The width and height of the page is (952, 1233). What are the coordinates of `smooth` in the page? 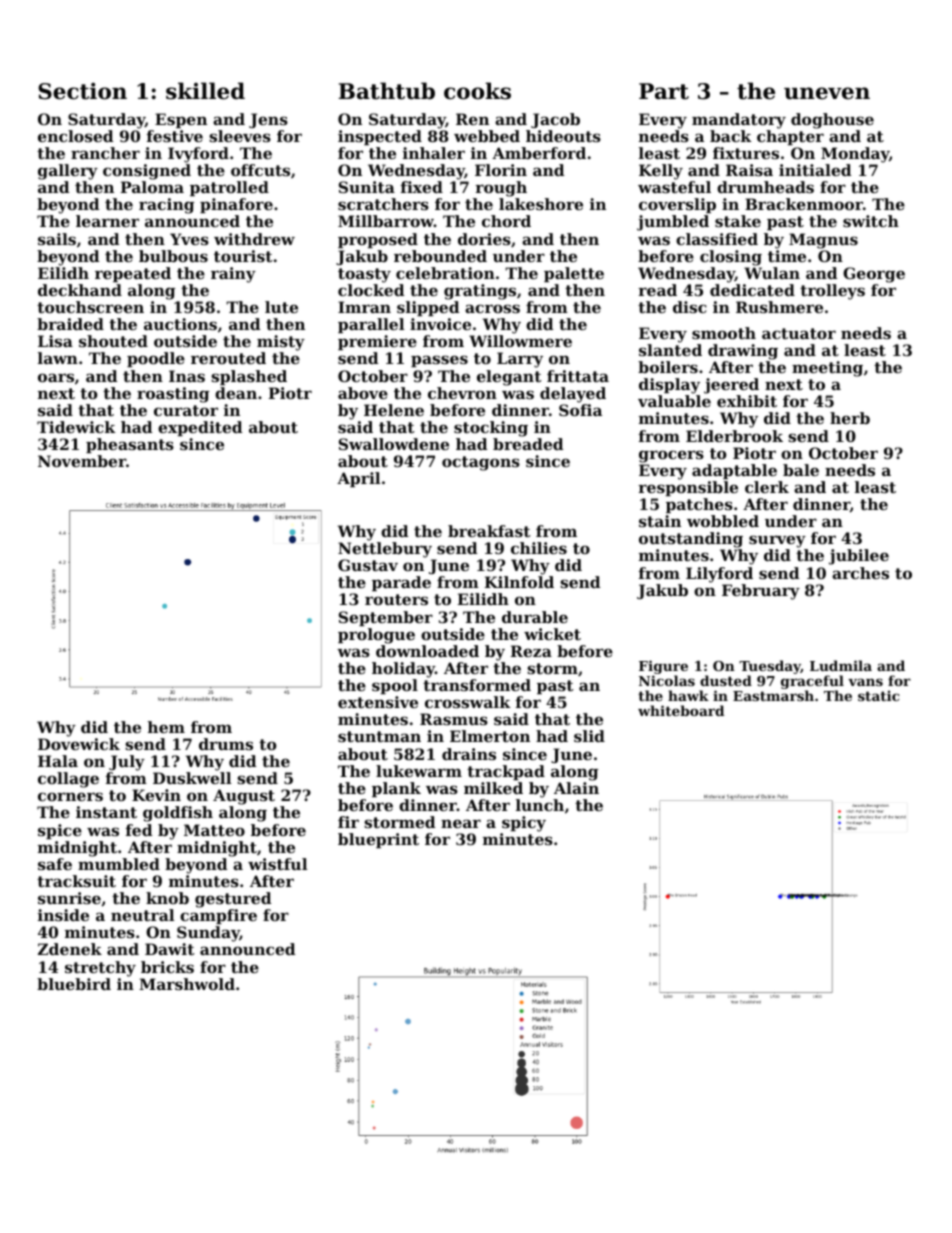 It's located at (724, 333).
